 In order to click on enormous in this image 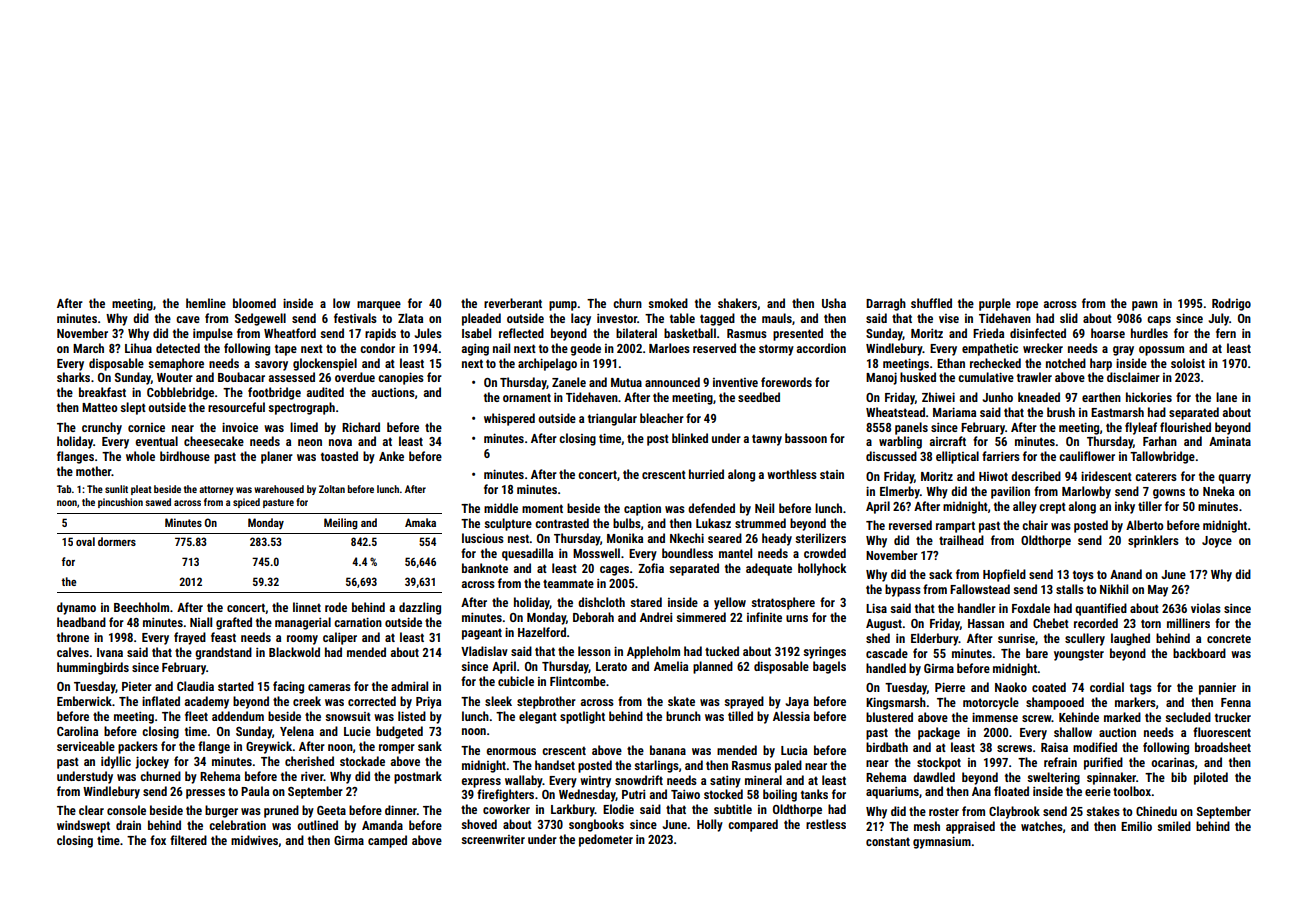, I will do `click(511, 751)`.
